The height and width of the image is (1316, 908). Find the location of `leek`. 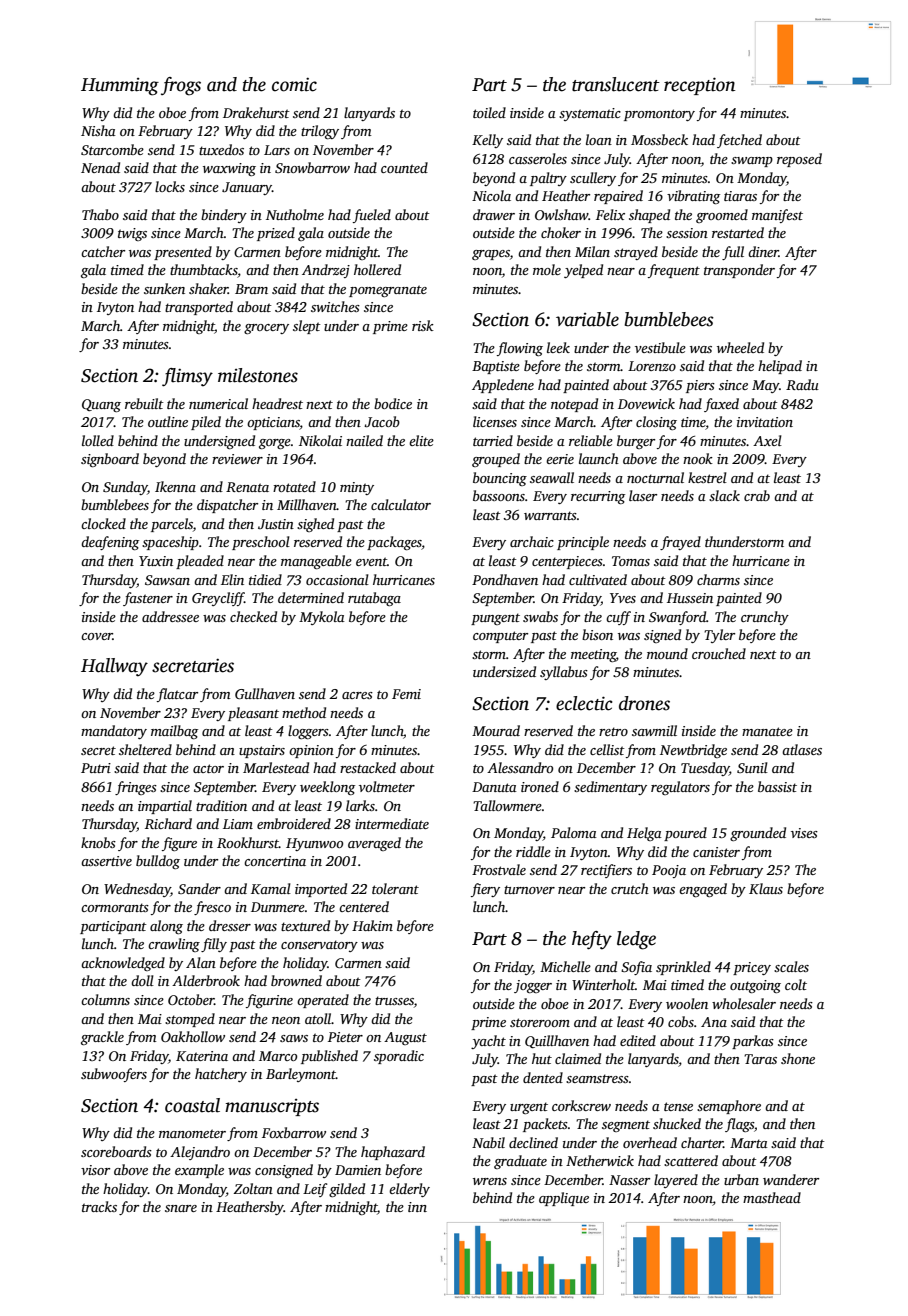

leek is located at coordinates (558, 347).
